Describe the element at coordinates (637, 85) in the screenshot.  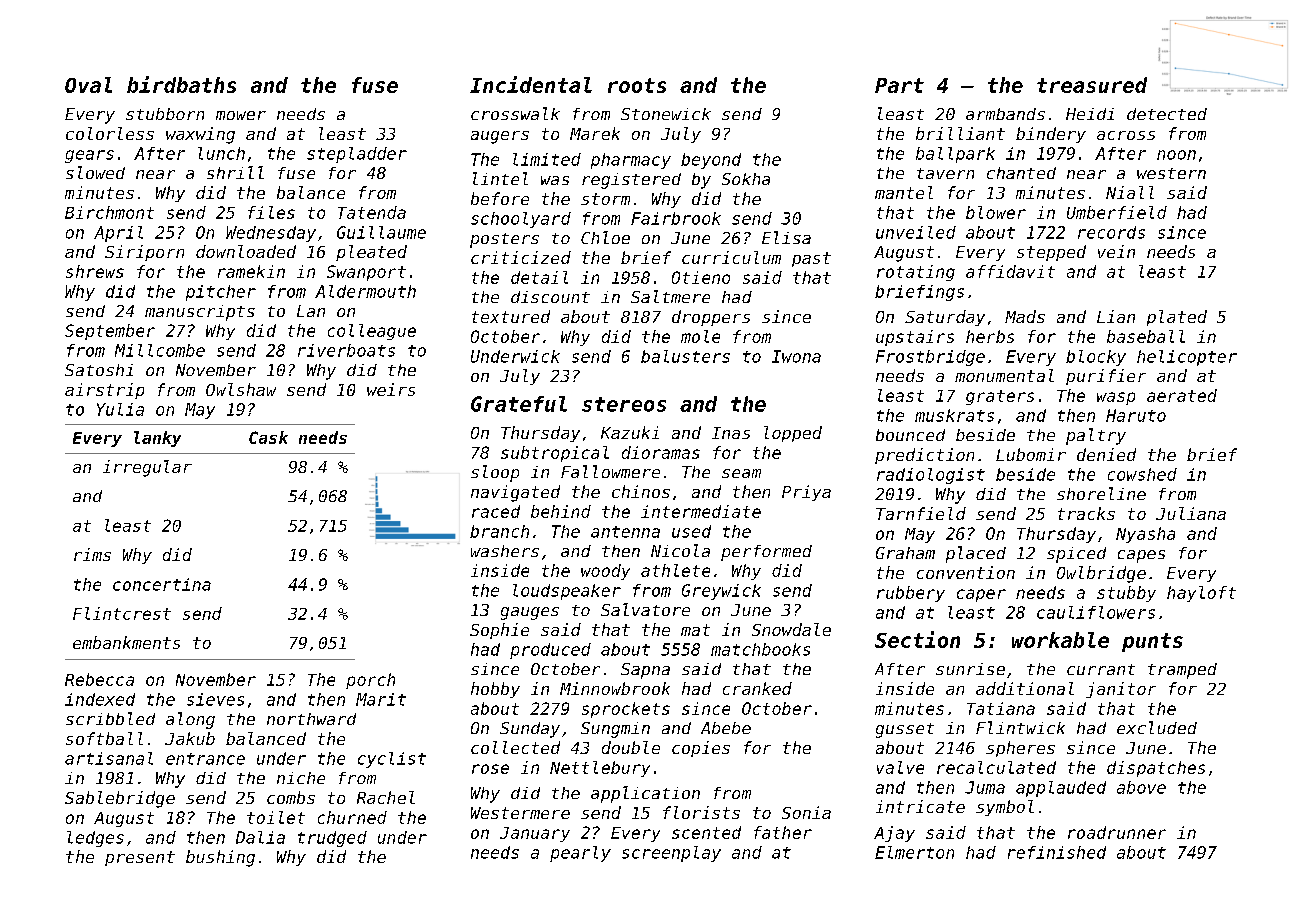
I see `roots` at that location.
